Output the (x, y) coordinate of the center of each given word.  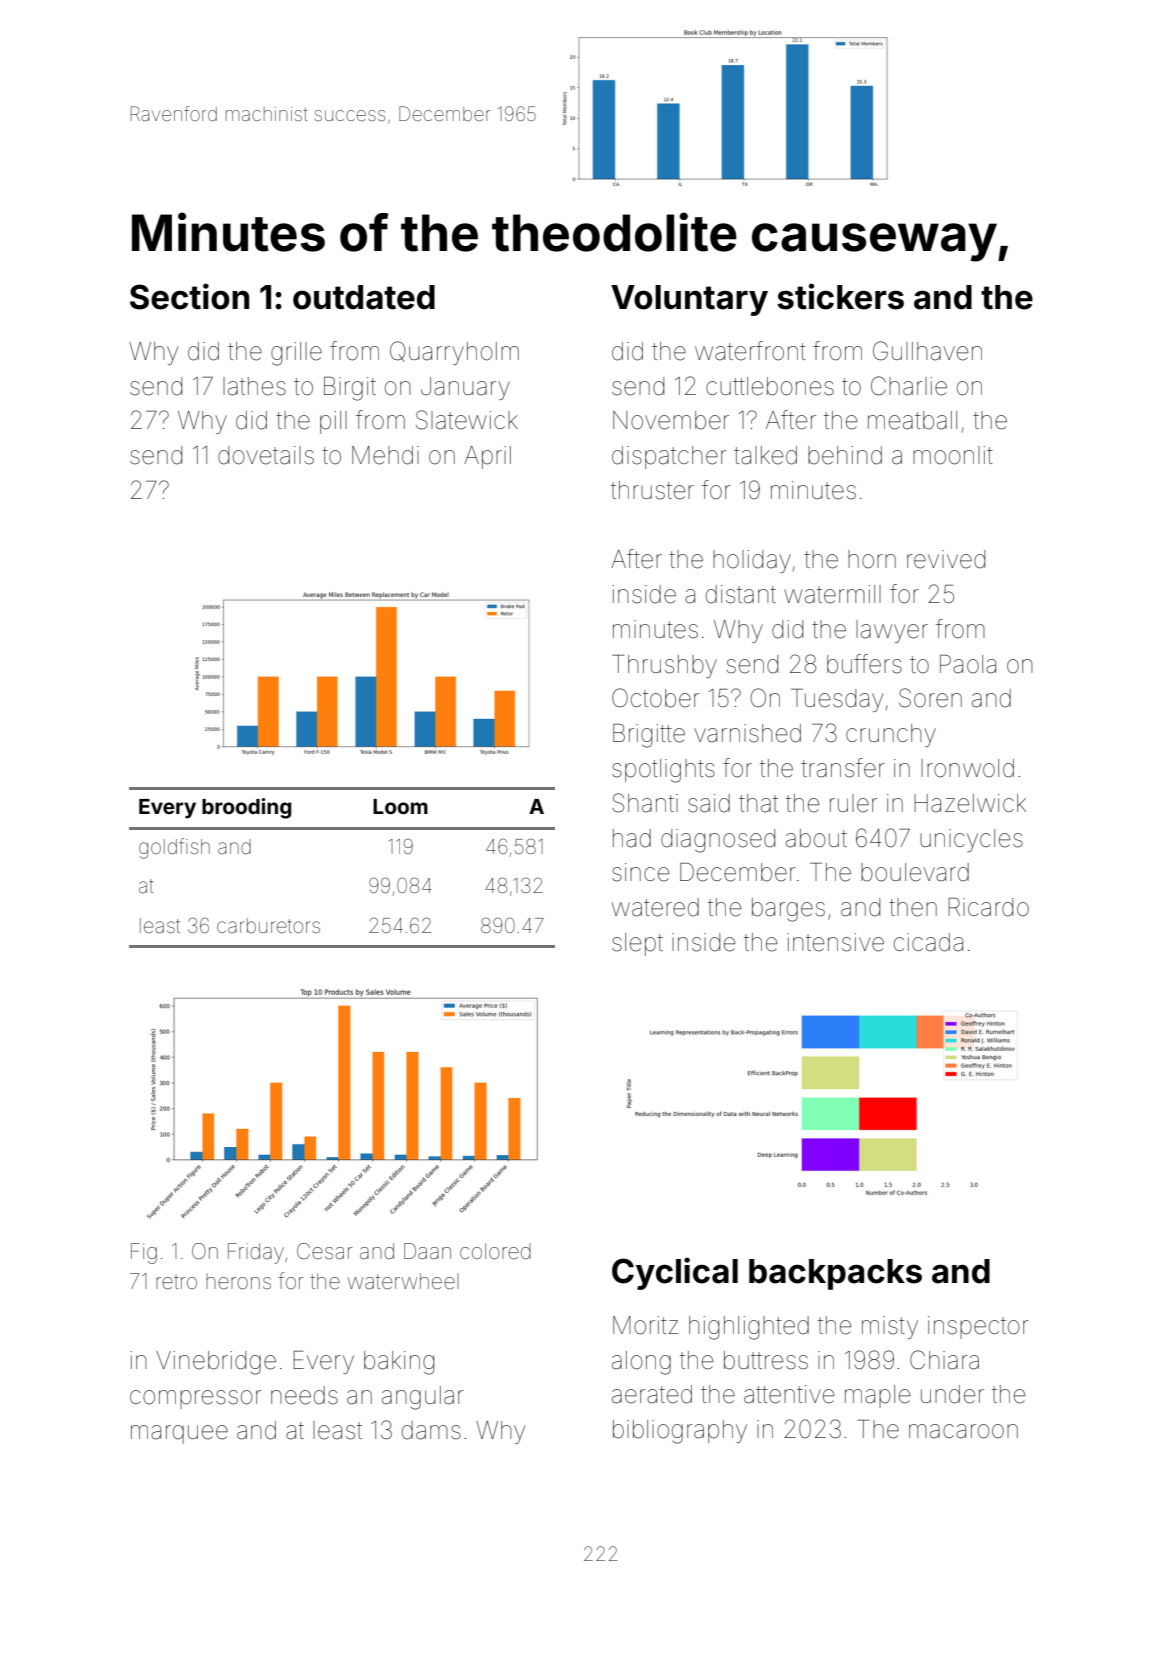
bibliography (680, 1432)
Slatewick (467, 420)
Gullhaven (927, 351)
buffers (864, 664)
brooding (246, 808)
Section (189, 296)
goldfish (174, 848)
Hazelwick (970, 803)
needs (304, 1395)
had (632, 838)
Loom (400, 806)
